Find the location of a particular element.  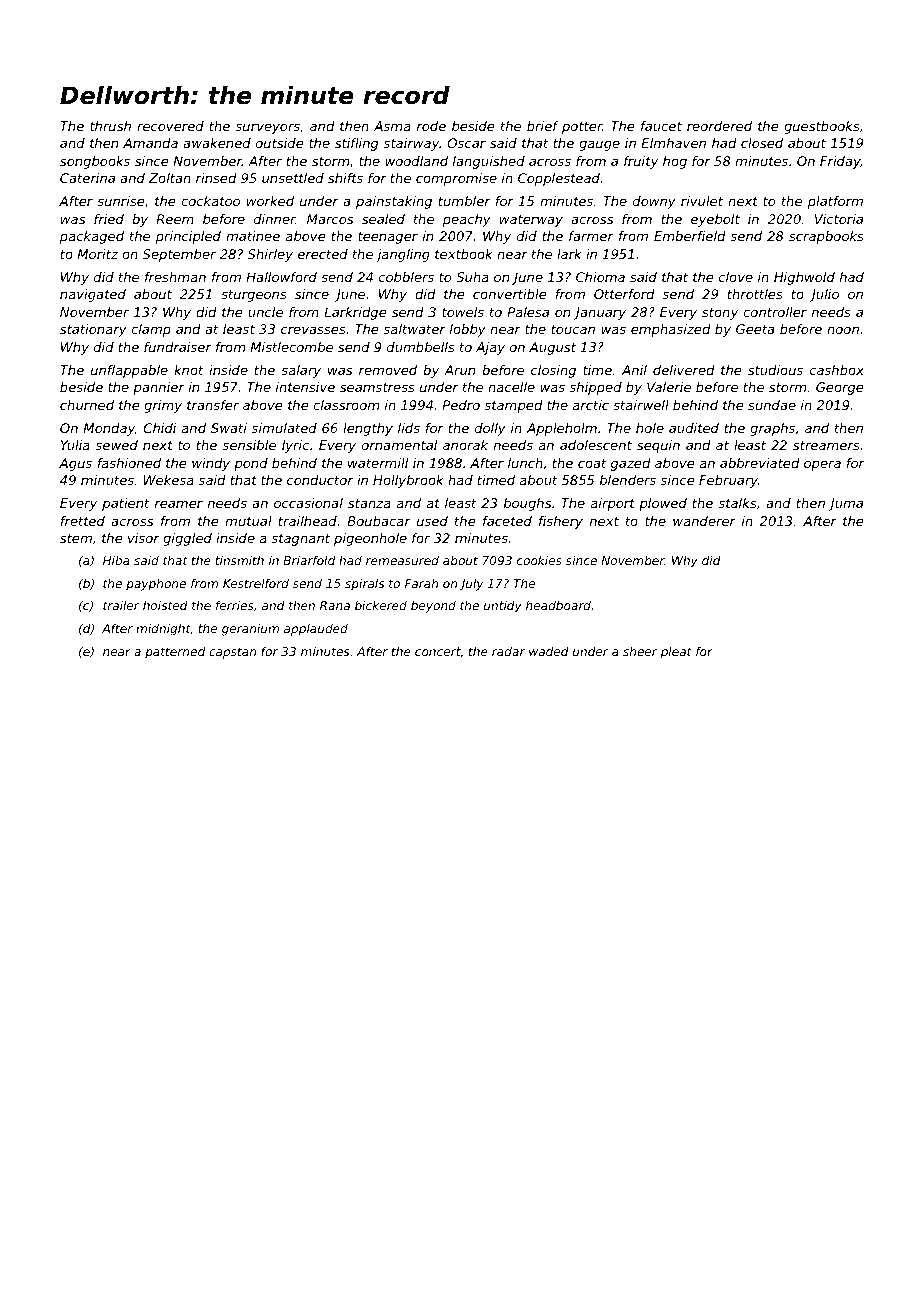

faucet is located at coordinates (661, 126).
